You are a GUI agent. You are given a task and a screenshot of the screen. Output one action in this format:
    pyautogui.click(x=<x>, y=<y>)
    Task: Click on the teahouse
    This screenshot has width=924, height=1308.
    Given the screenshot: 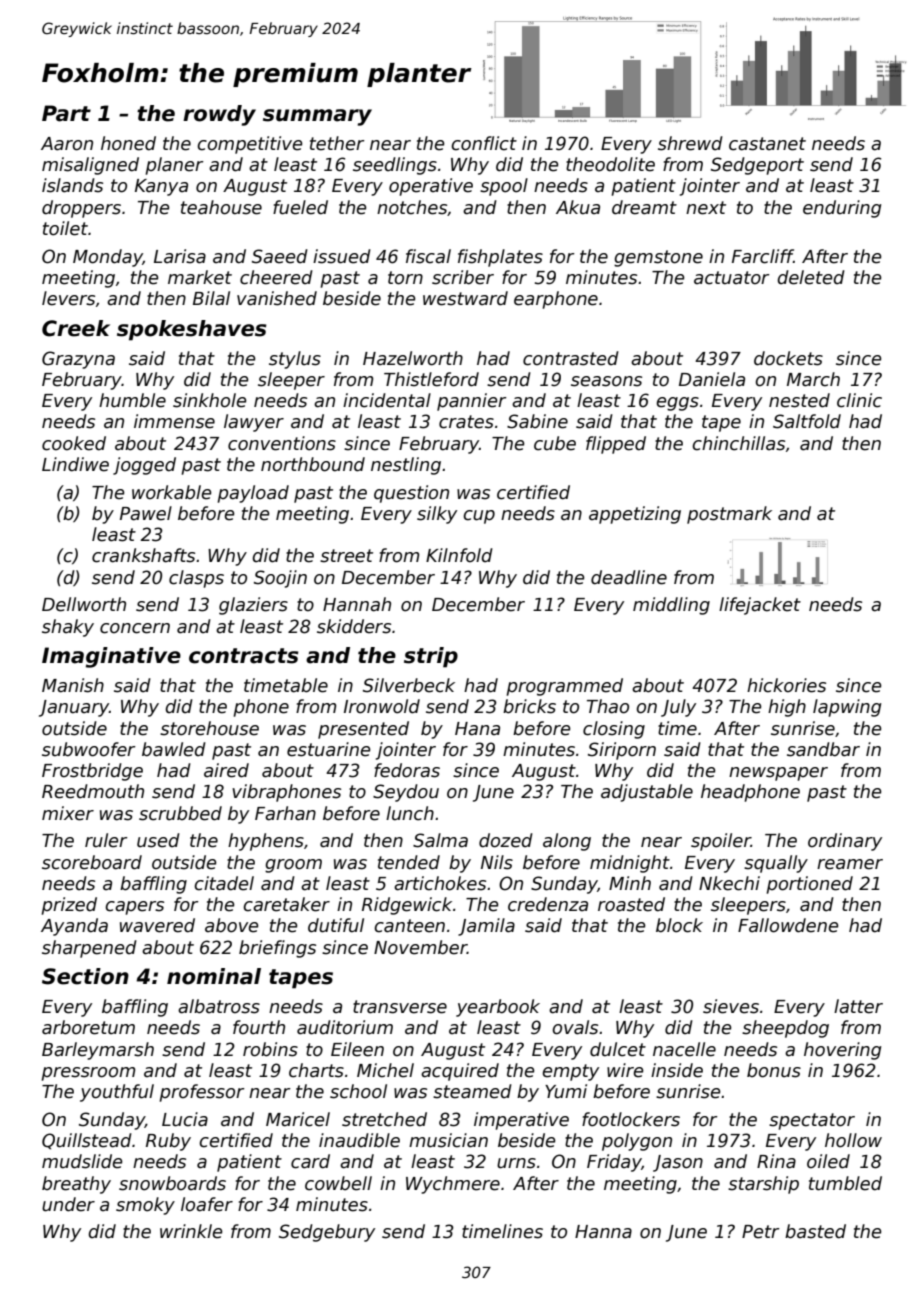 What is the action you would take?
    pyautogui.click(x=221, y=207)
